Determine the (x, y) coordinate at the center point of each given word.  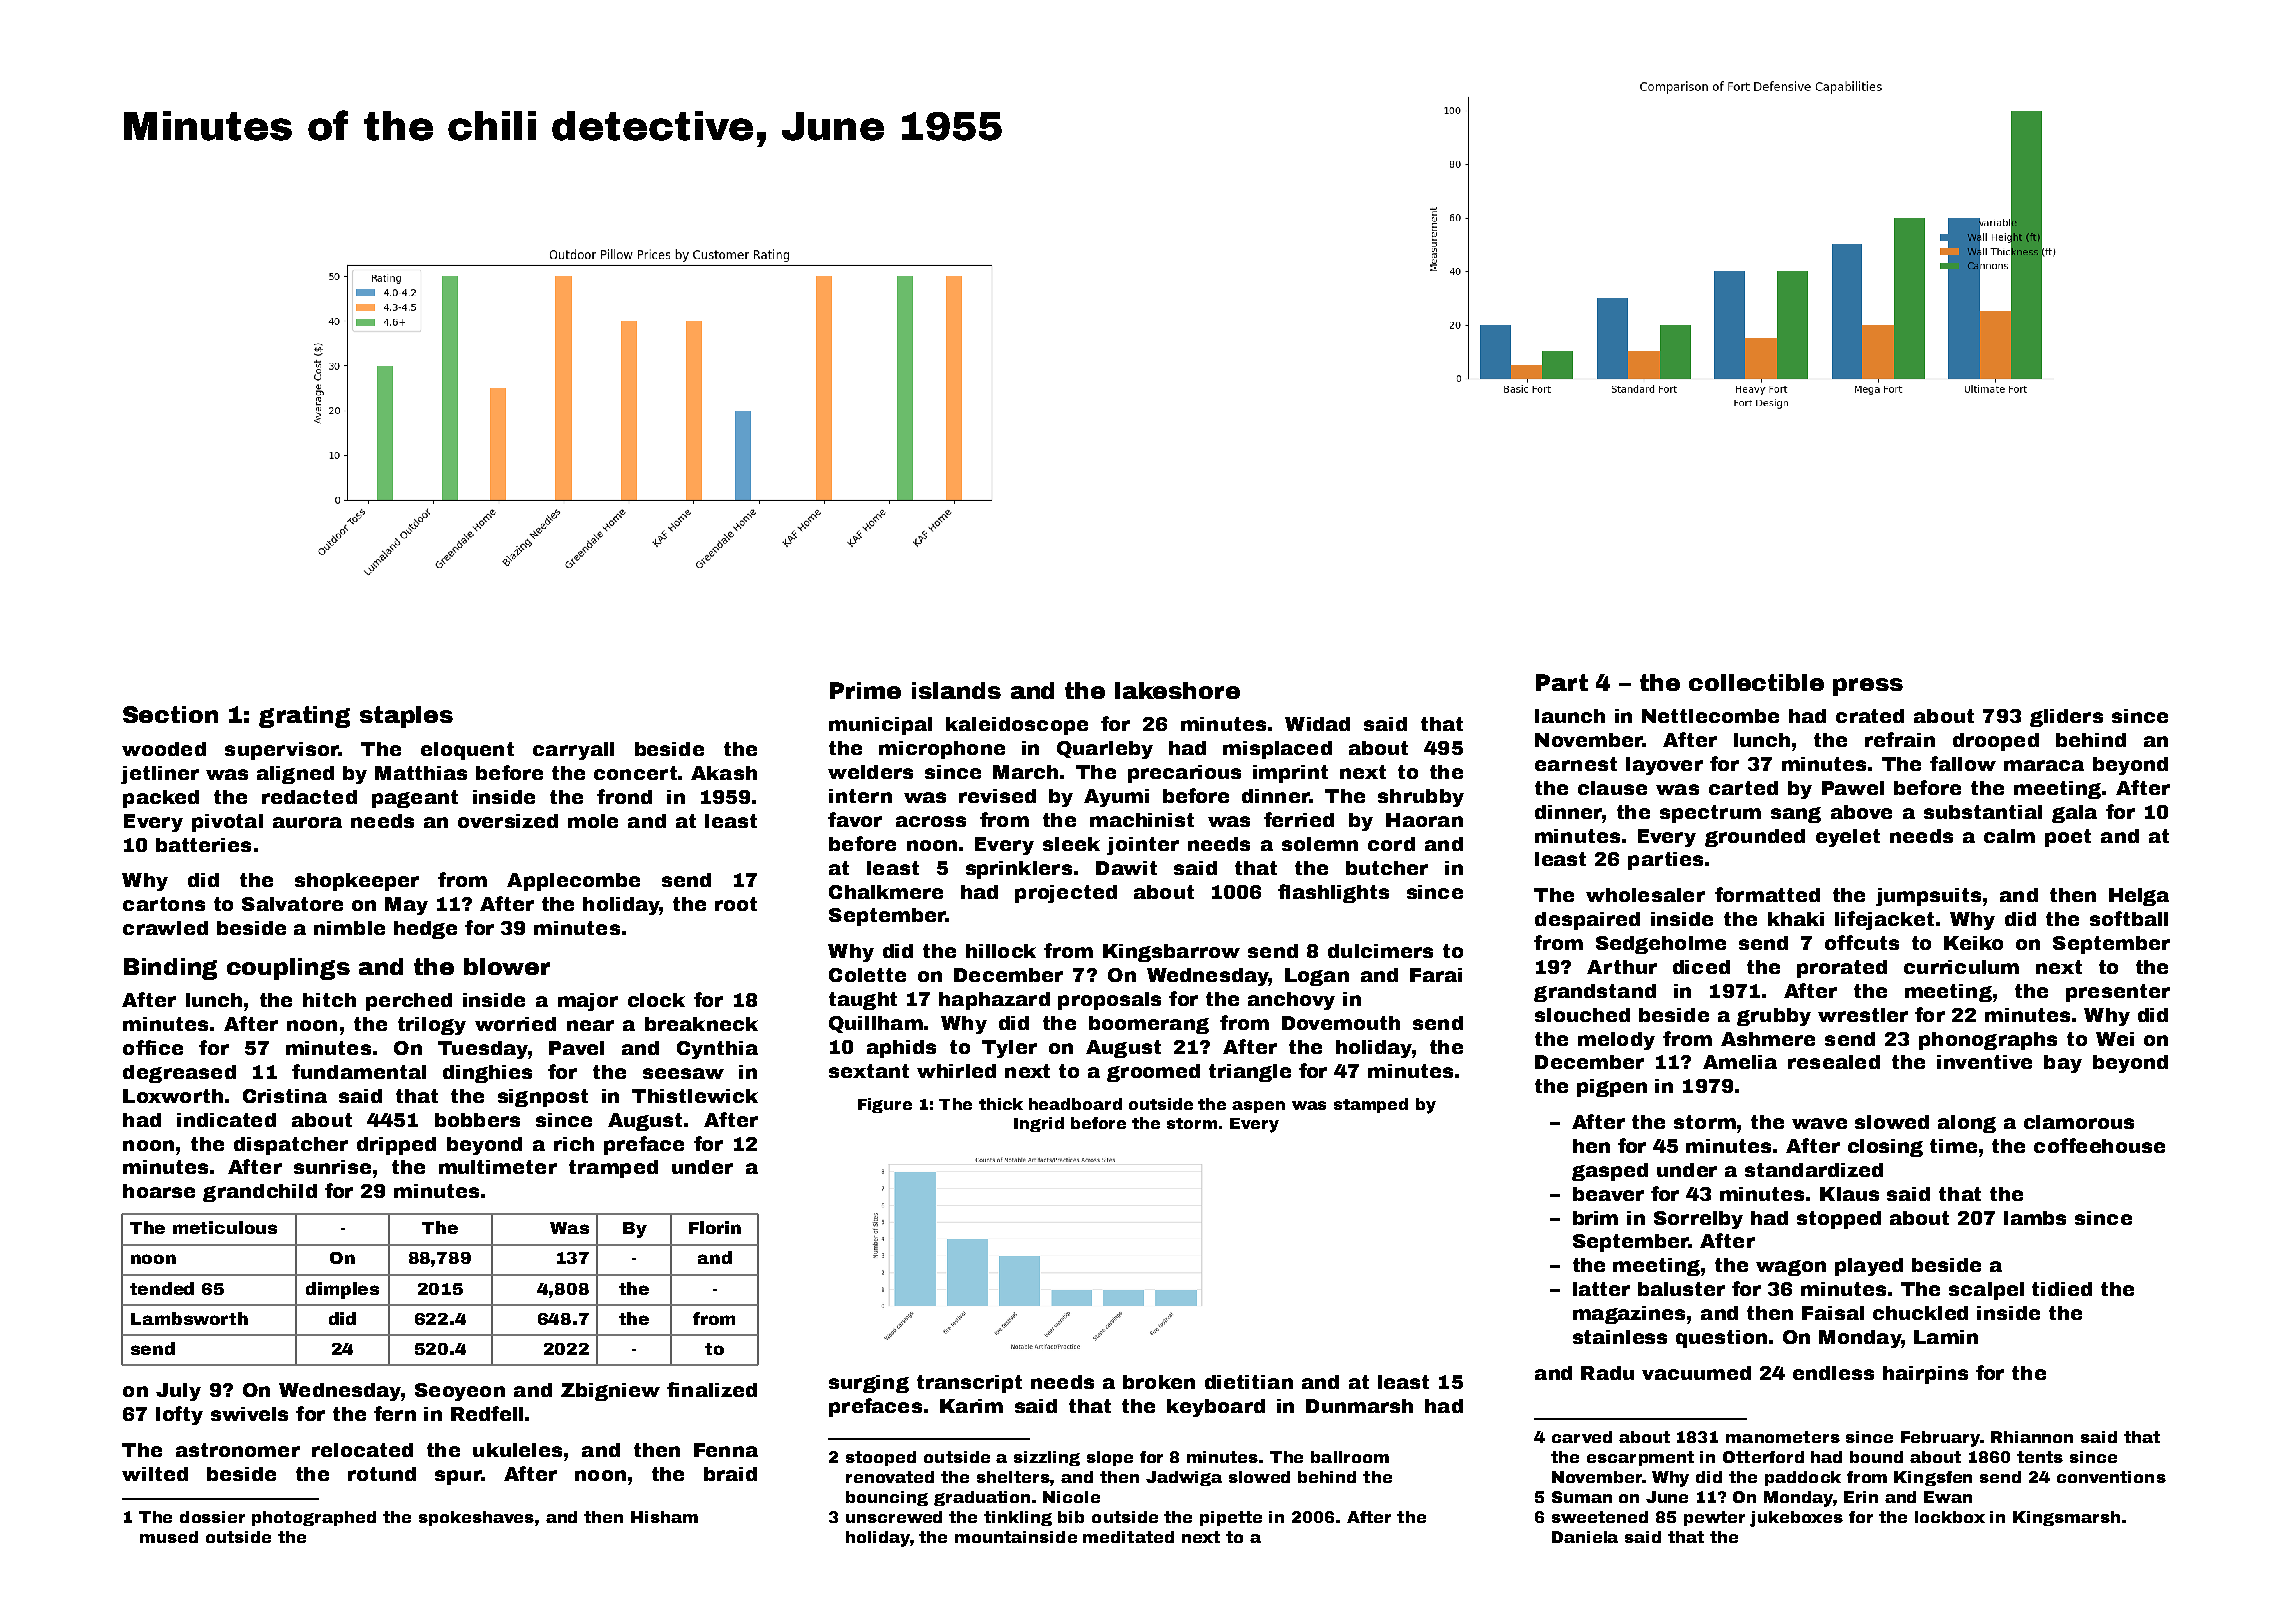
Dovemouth (1341, 1023)
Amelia (1740, 1062)
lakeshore (1177, 690)
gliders (2066, 718)
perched (409, 1002)
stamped (1371, 1105)
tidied (2062, 1289)
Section (170, 714)
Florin (715, 1227)
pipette (1231, 1518)
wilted (155, 1474)
